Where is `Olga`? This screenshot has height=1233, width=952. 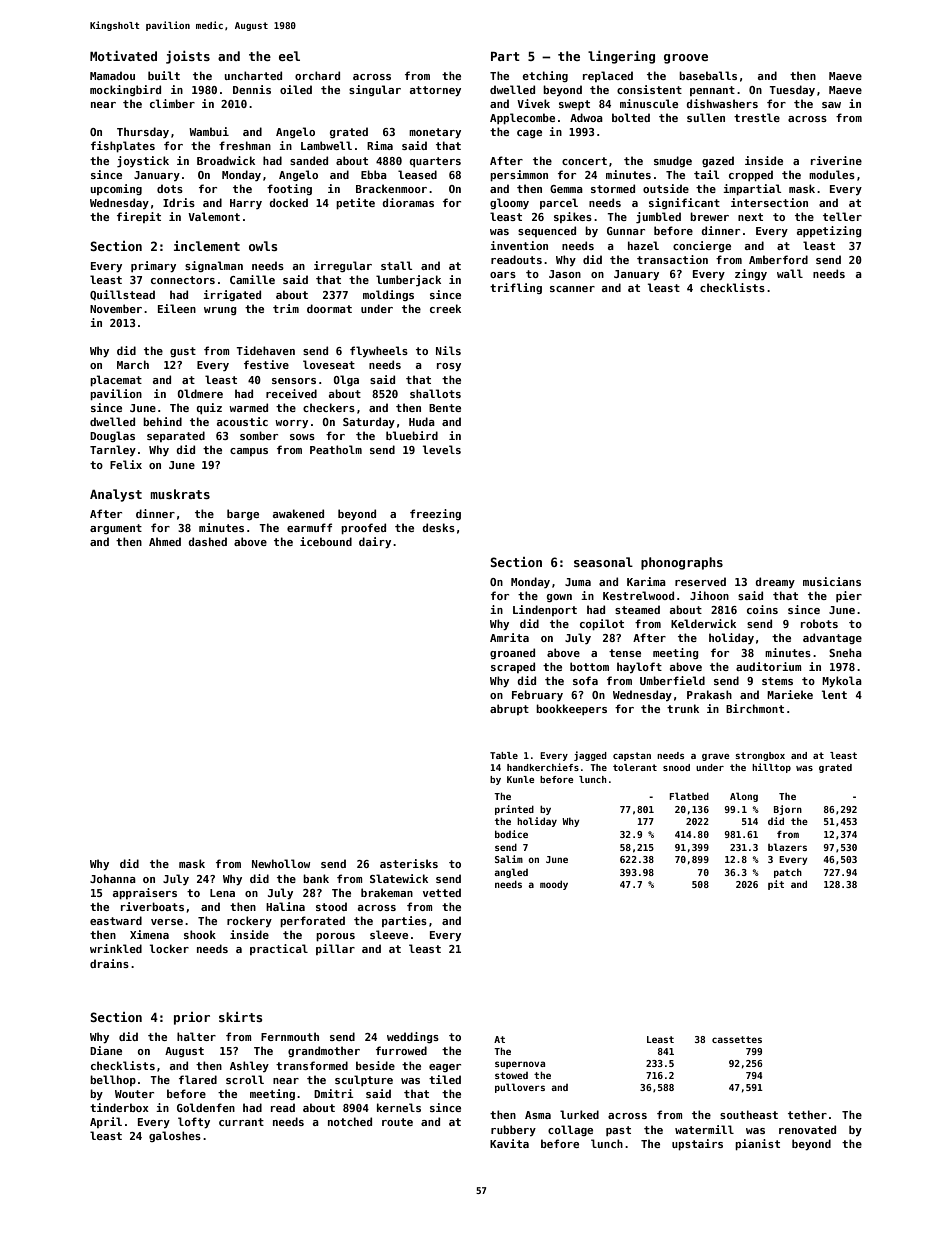
Olga is located at coordinates (346, 380).
